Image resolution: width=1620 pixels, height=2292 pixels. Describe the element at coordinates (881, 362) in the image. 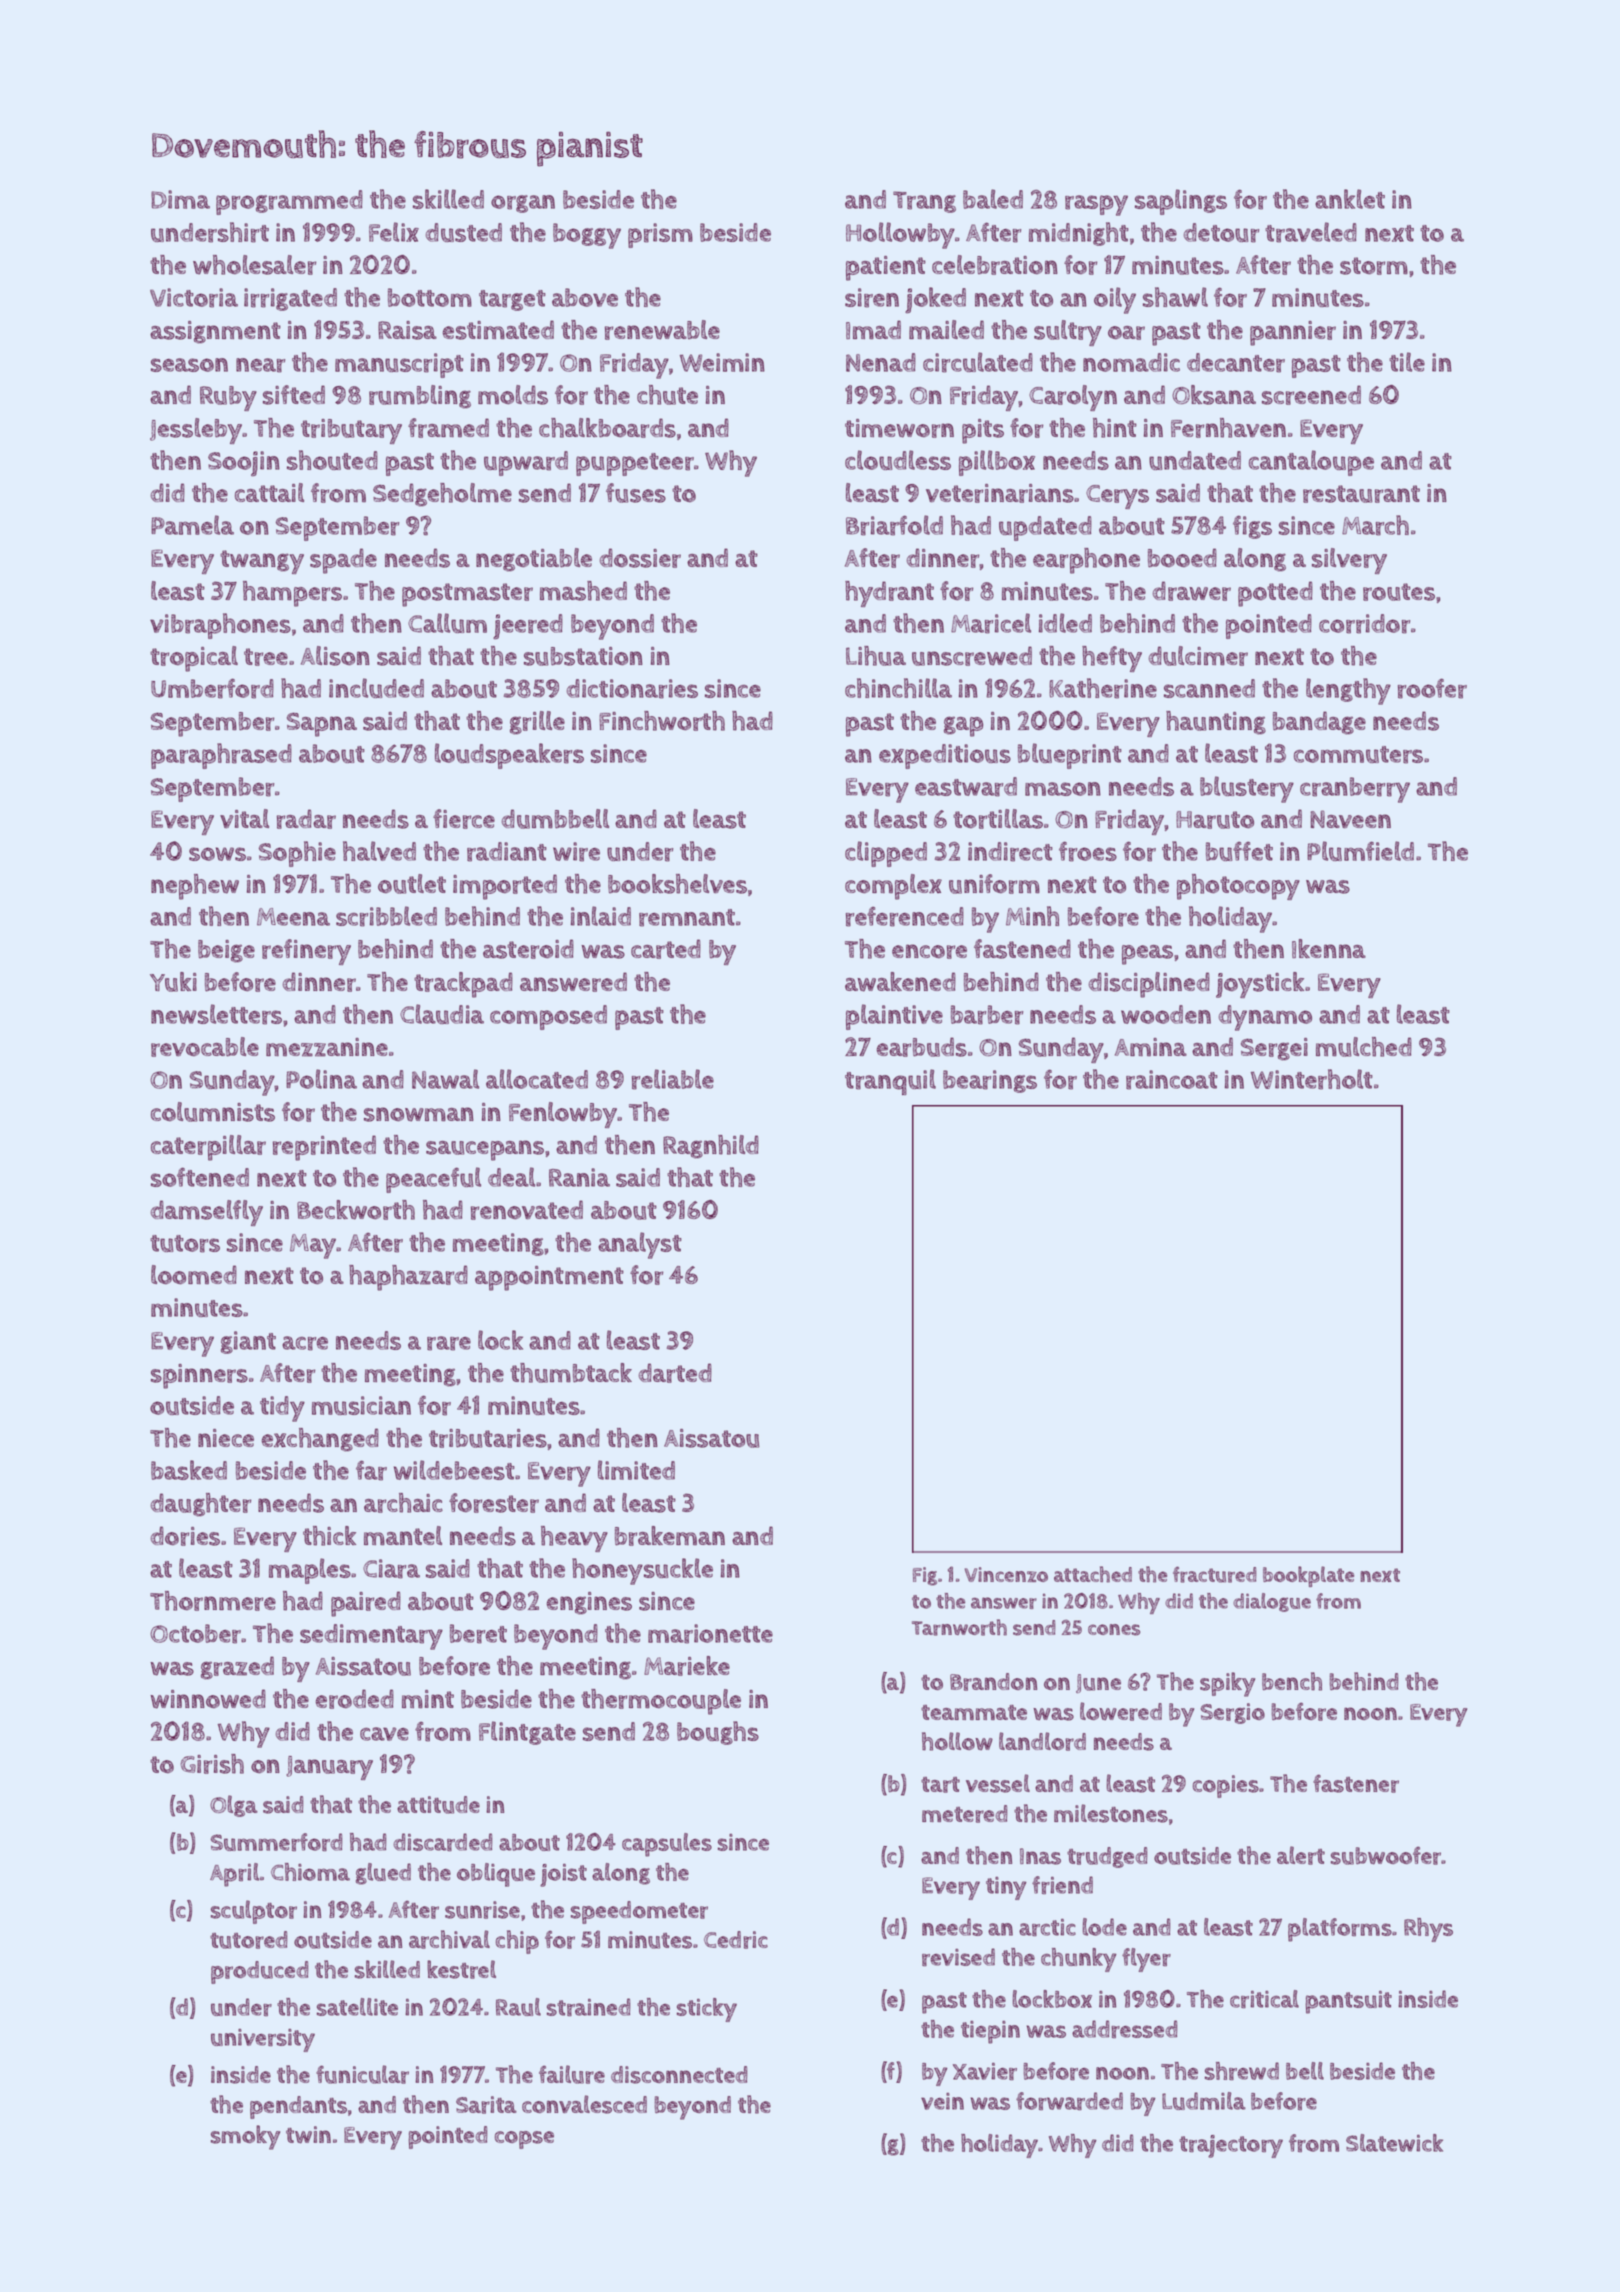

I see `Nenad` at that location.
